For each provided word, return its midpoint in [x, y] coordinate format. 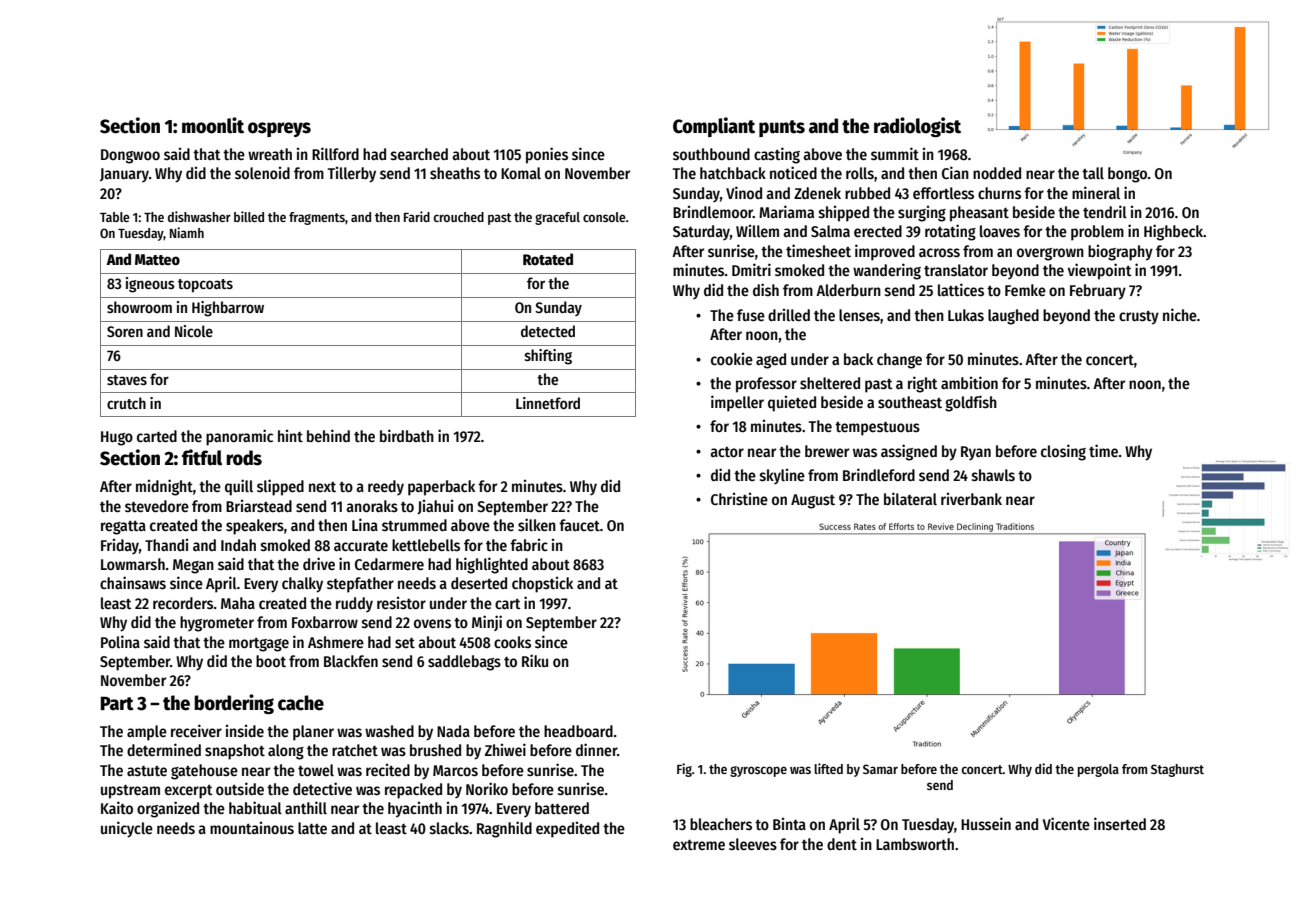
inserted [1120, 824]
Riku [535, 660]
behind [328, 435]
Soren [125, 331]
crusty [1139, 318]
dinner [596, 749]
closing [1063, 452]
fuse [751, 315]
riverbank [971, 499]
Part [117, 703]
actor [727, 452]
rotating [950, 232]
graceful [557, 218]
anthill [306, 807]
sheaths [455, 173]
